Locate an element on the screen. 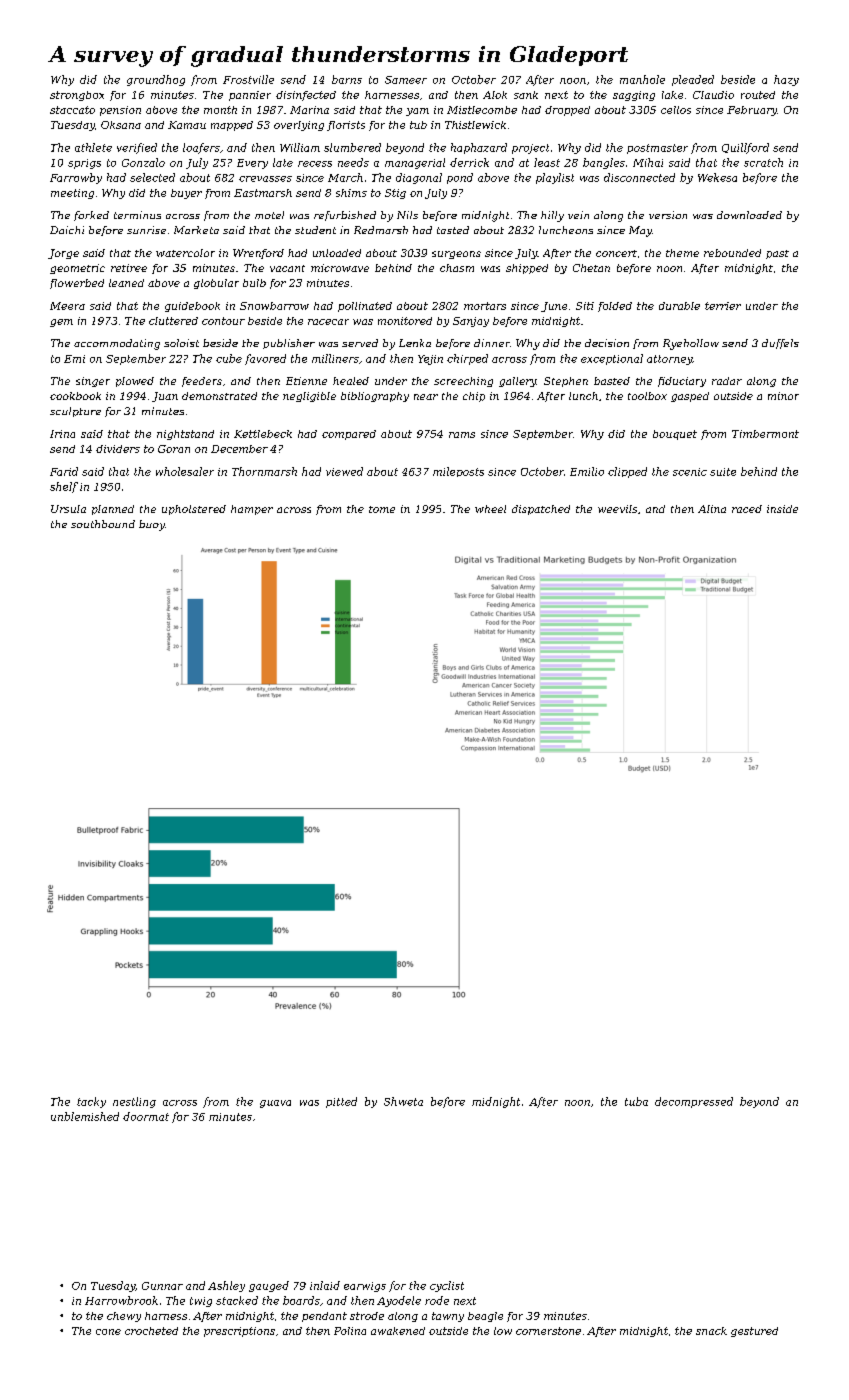 The width and height of the screenshot is (849, 1400). awakened is located at coordinates (398, 1331).
